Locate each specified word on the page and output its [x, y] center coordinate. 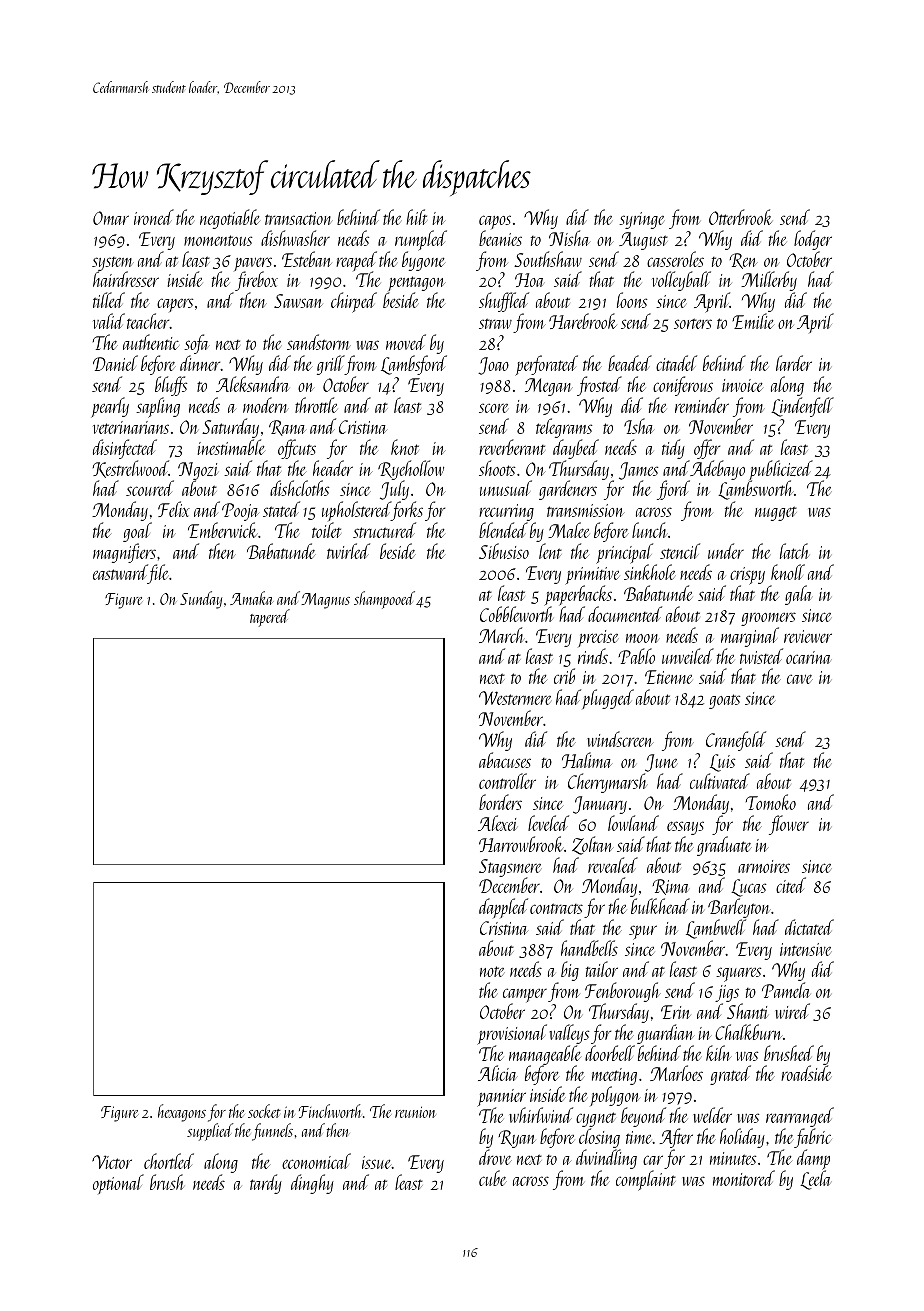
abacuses [505, 760]
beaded [630, 363]
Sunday [201, 600]
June [661, 763]
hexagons [182, 1113]
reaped [356, 261]
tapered [270, 618]
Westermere [515, 698]
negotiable [230, 219]
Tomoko [771, 802]
